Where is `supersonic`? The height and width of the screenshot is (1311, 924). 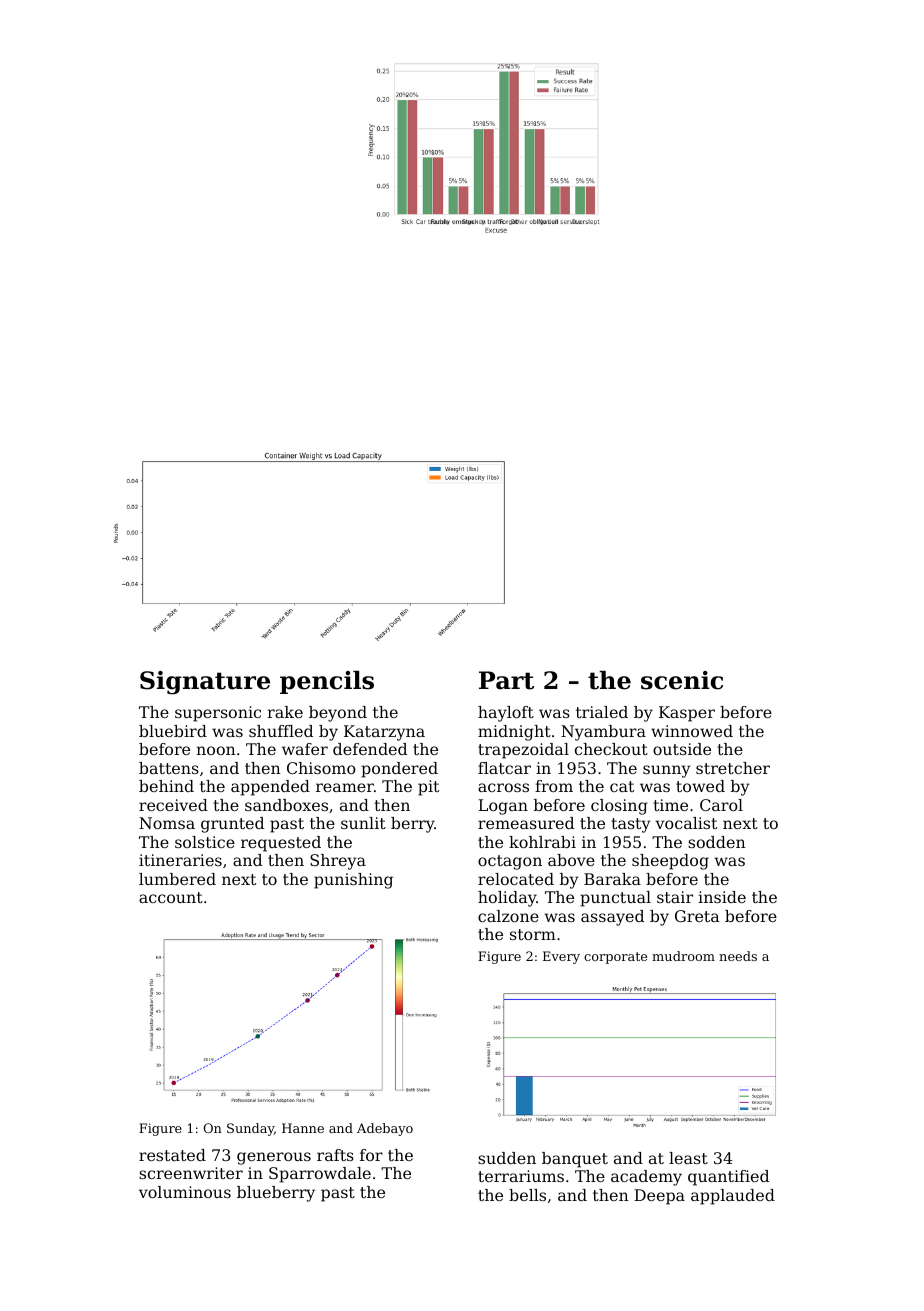 supersonic is located at coordinates (218, 714).
